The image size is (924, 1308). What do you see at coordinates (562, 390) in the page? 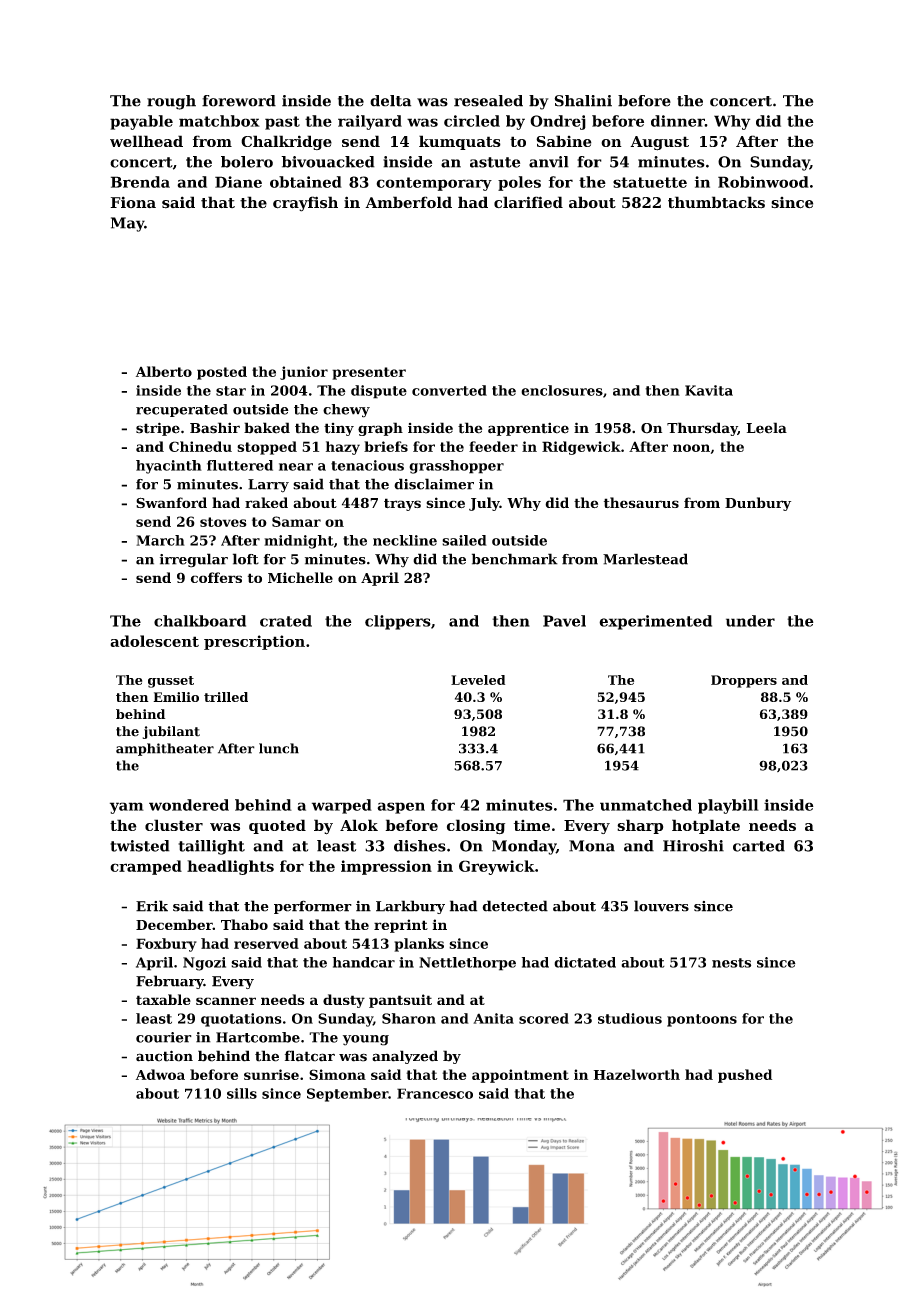
I see `enclosures` at bounding box center [562, 390].
